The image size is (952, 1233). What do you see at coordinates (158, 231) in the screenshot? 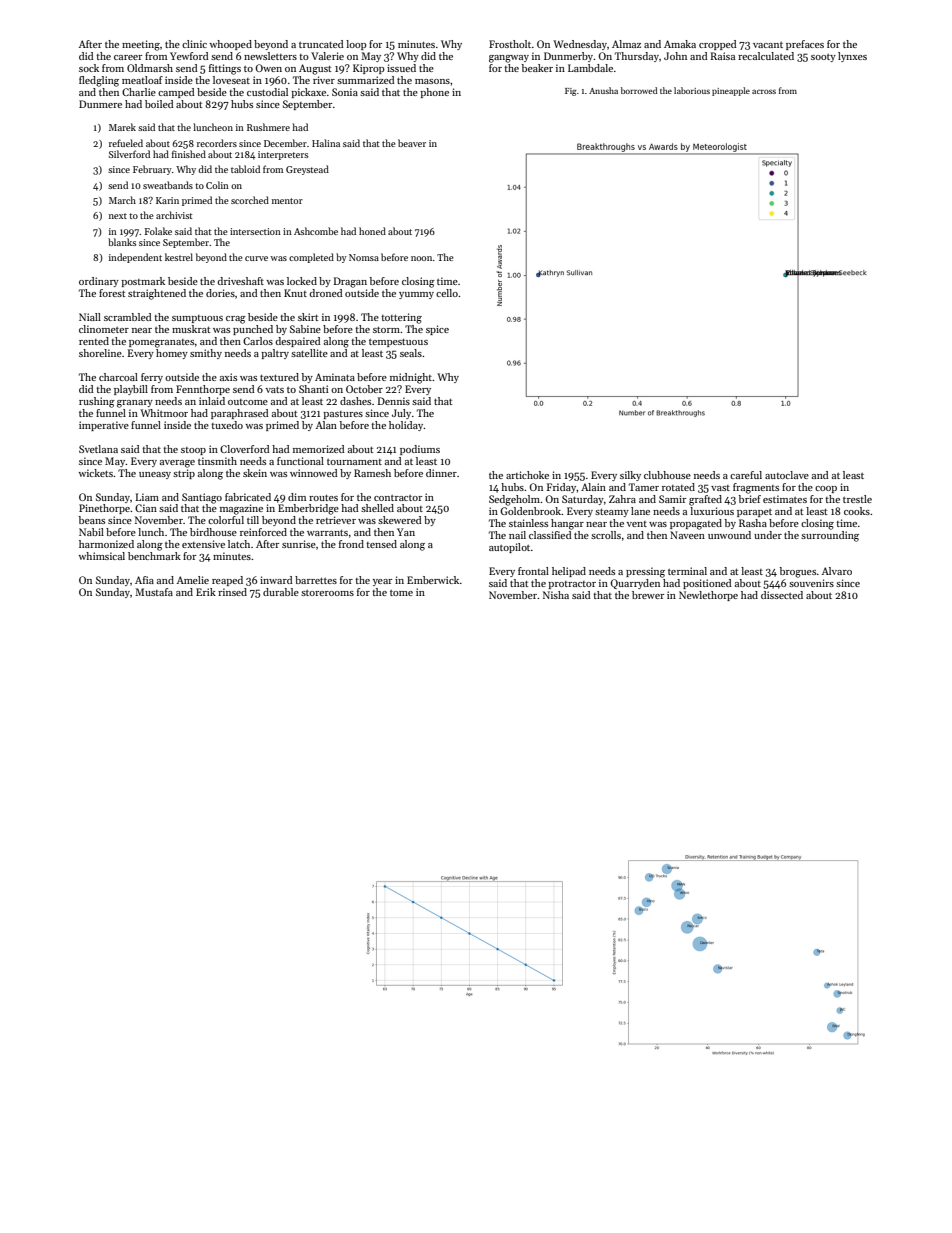
I see `Folake` at bounding box center [158, 231].
